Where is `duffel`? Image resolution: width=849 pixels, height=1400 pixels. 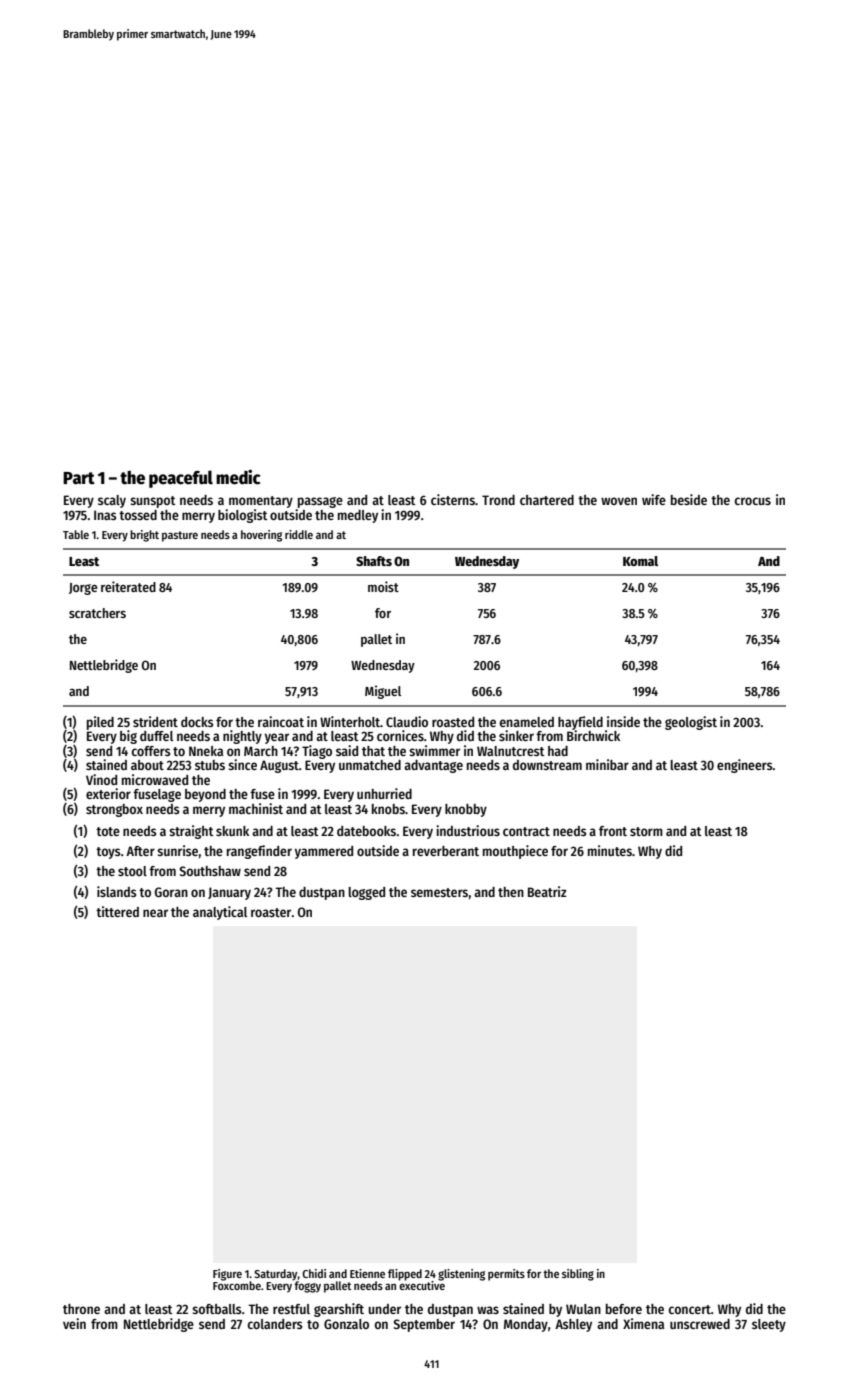
duffel is located at coordinates (156, 736).
